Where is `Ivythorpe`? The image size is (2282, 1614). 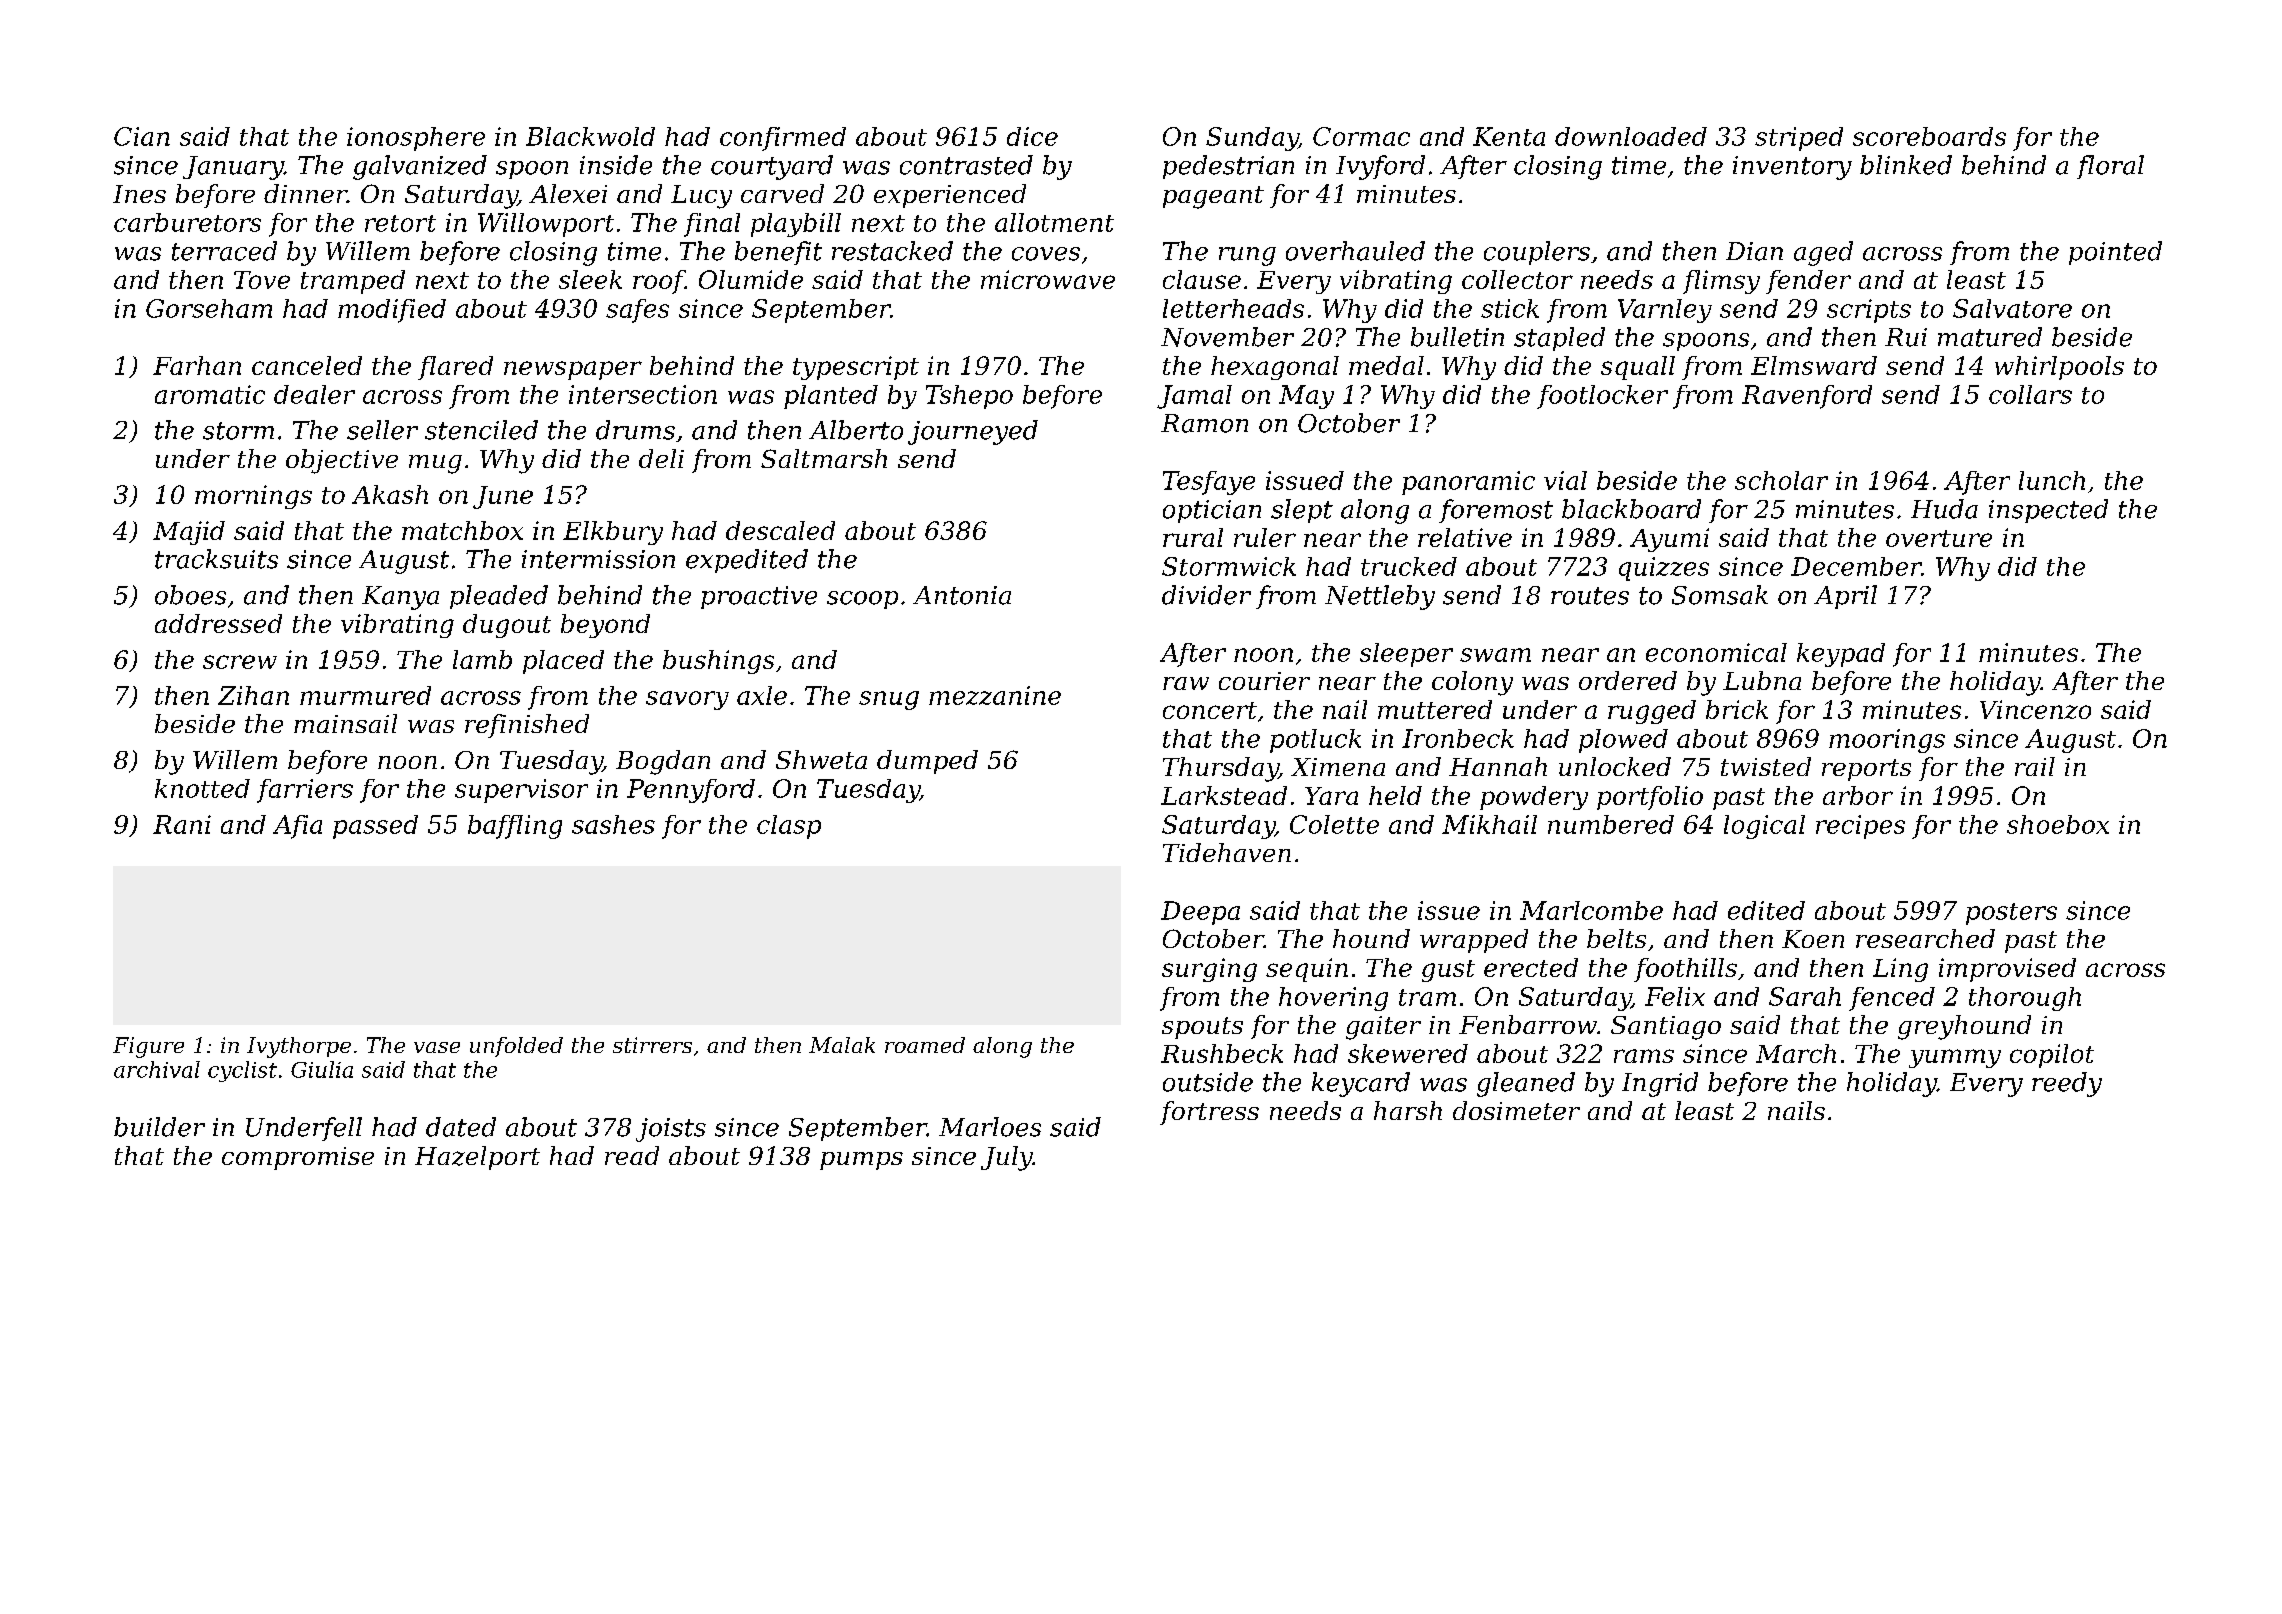
Ivythorpe is located at coordinates (299, 1047).
